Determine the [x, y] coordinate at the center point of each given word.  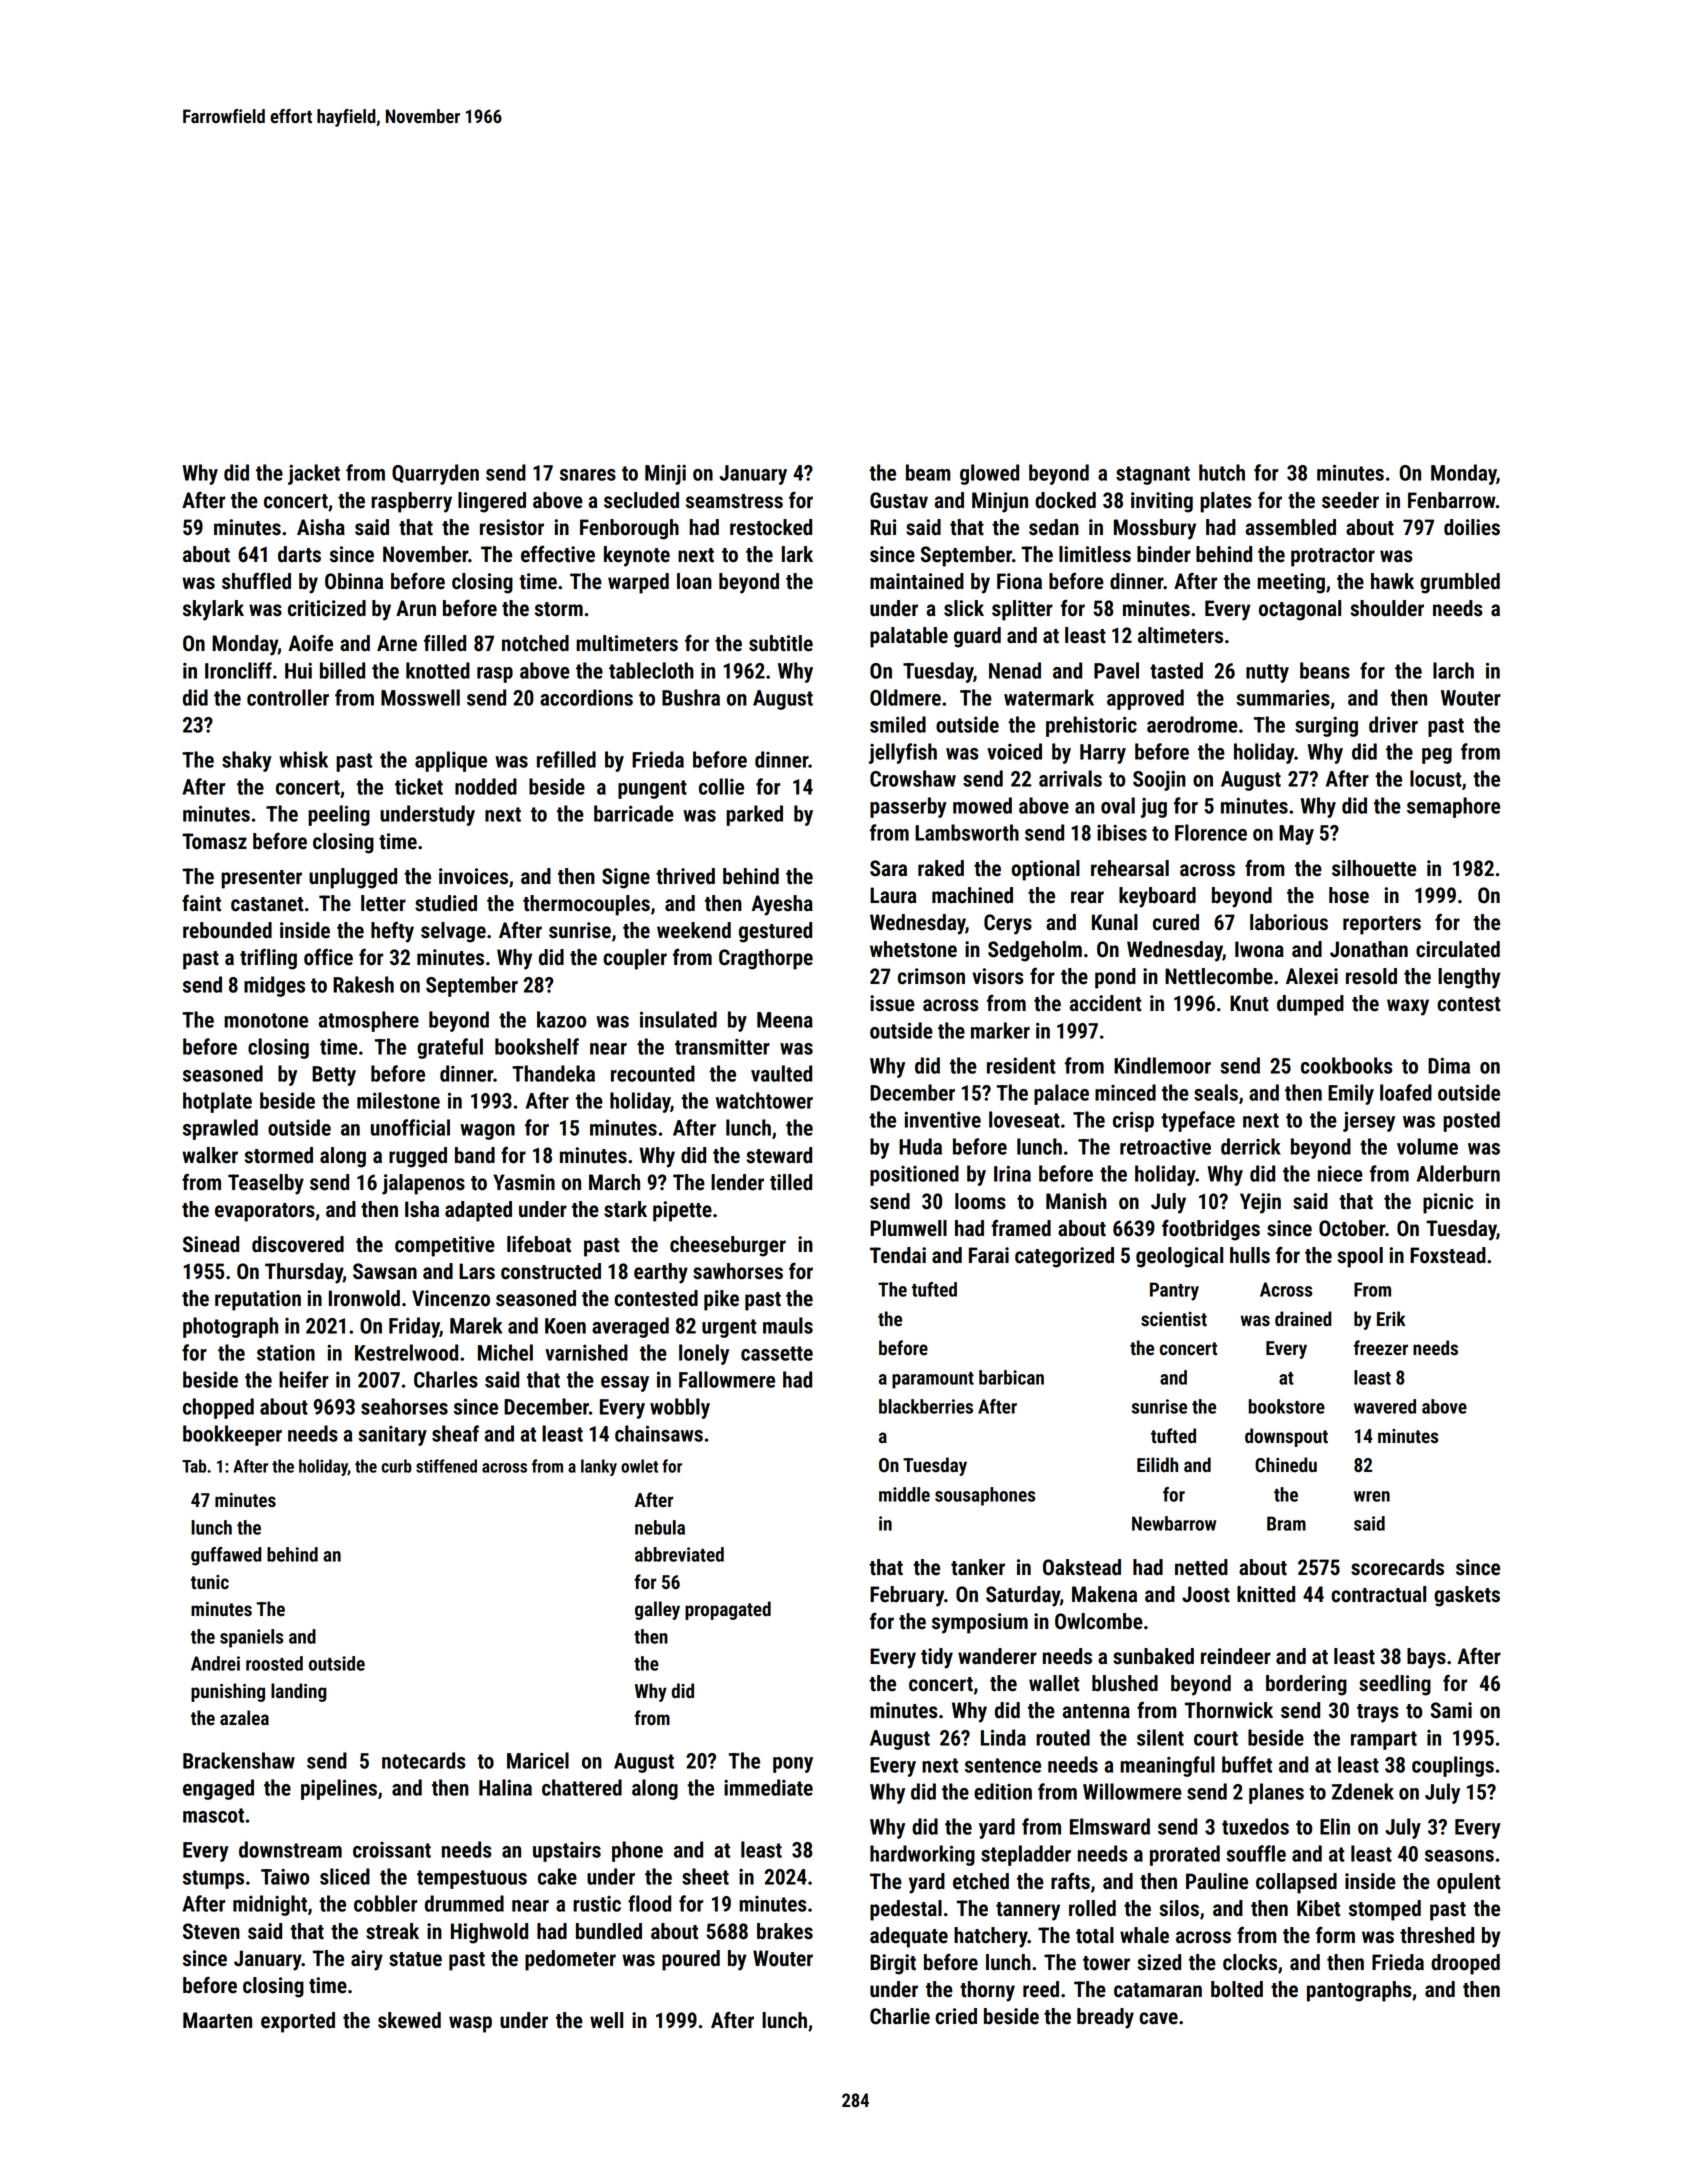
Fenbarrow [1452, 500]
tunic [210, 1582]
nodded [486, 786]
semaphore [1453, 807]
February [907, 1596]
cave [1158, 2018]
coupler [635, 959]
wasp [470, 2024]
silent [1160, 1737]
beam [928, 472]
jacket [314, 474]
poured [691, 1960]
